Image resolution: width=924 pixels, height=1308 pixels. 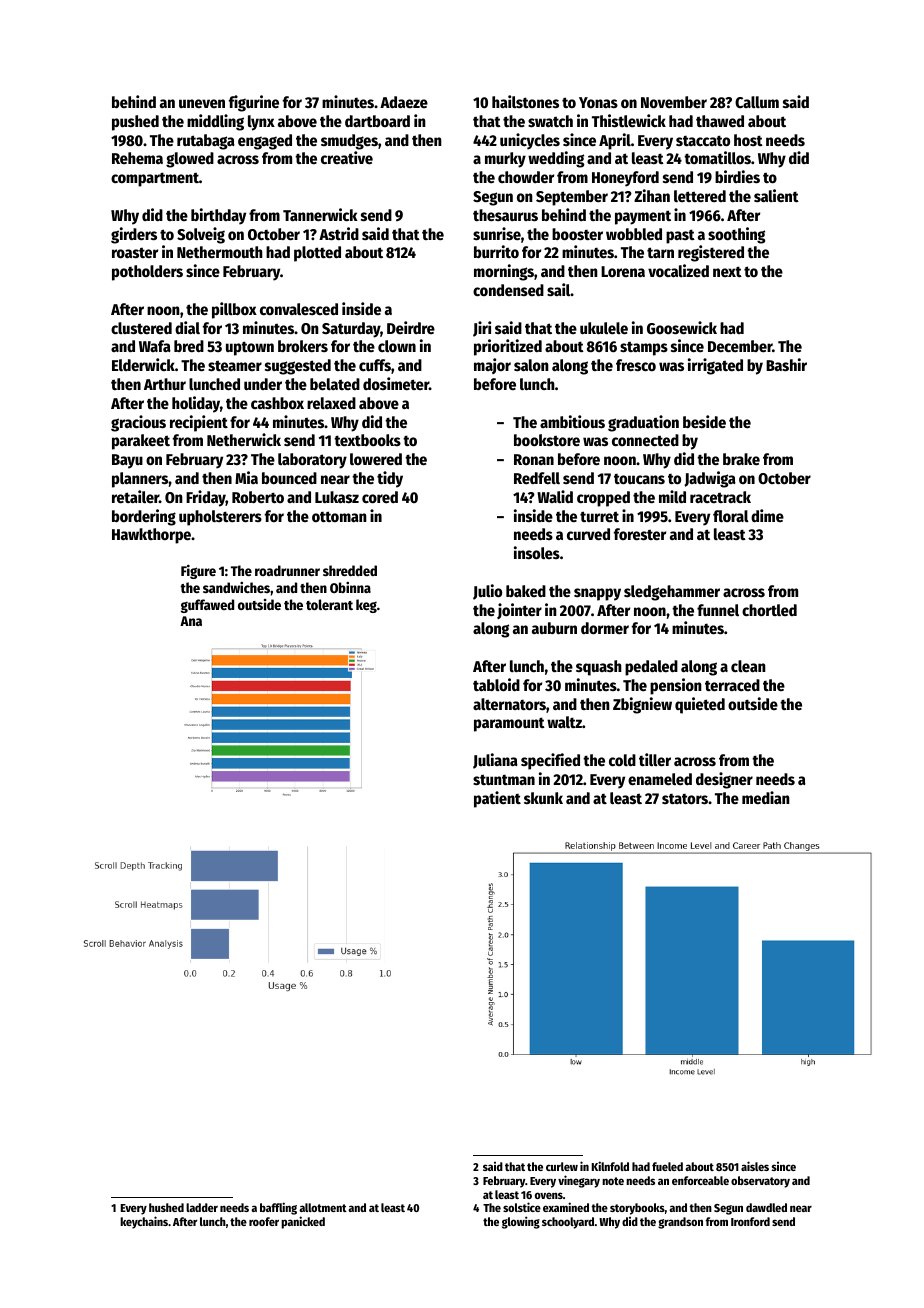 What do you see at coordinates (323, 1207) in the screenshot?
I see `allotment` at bounding box center [323, 1207].
